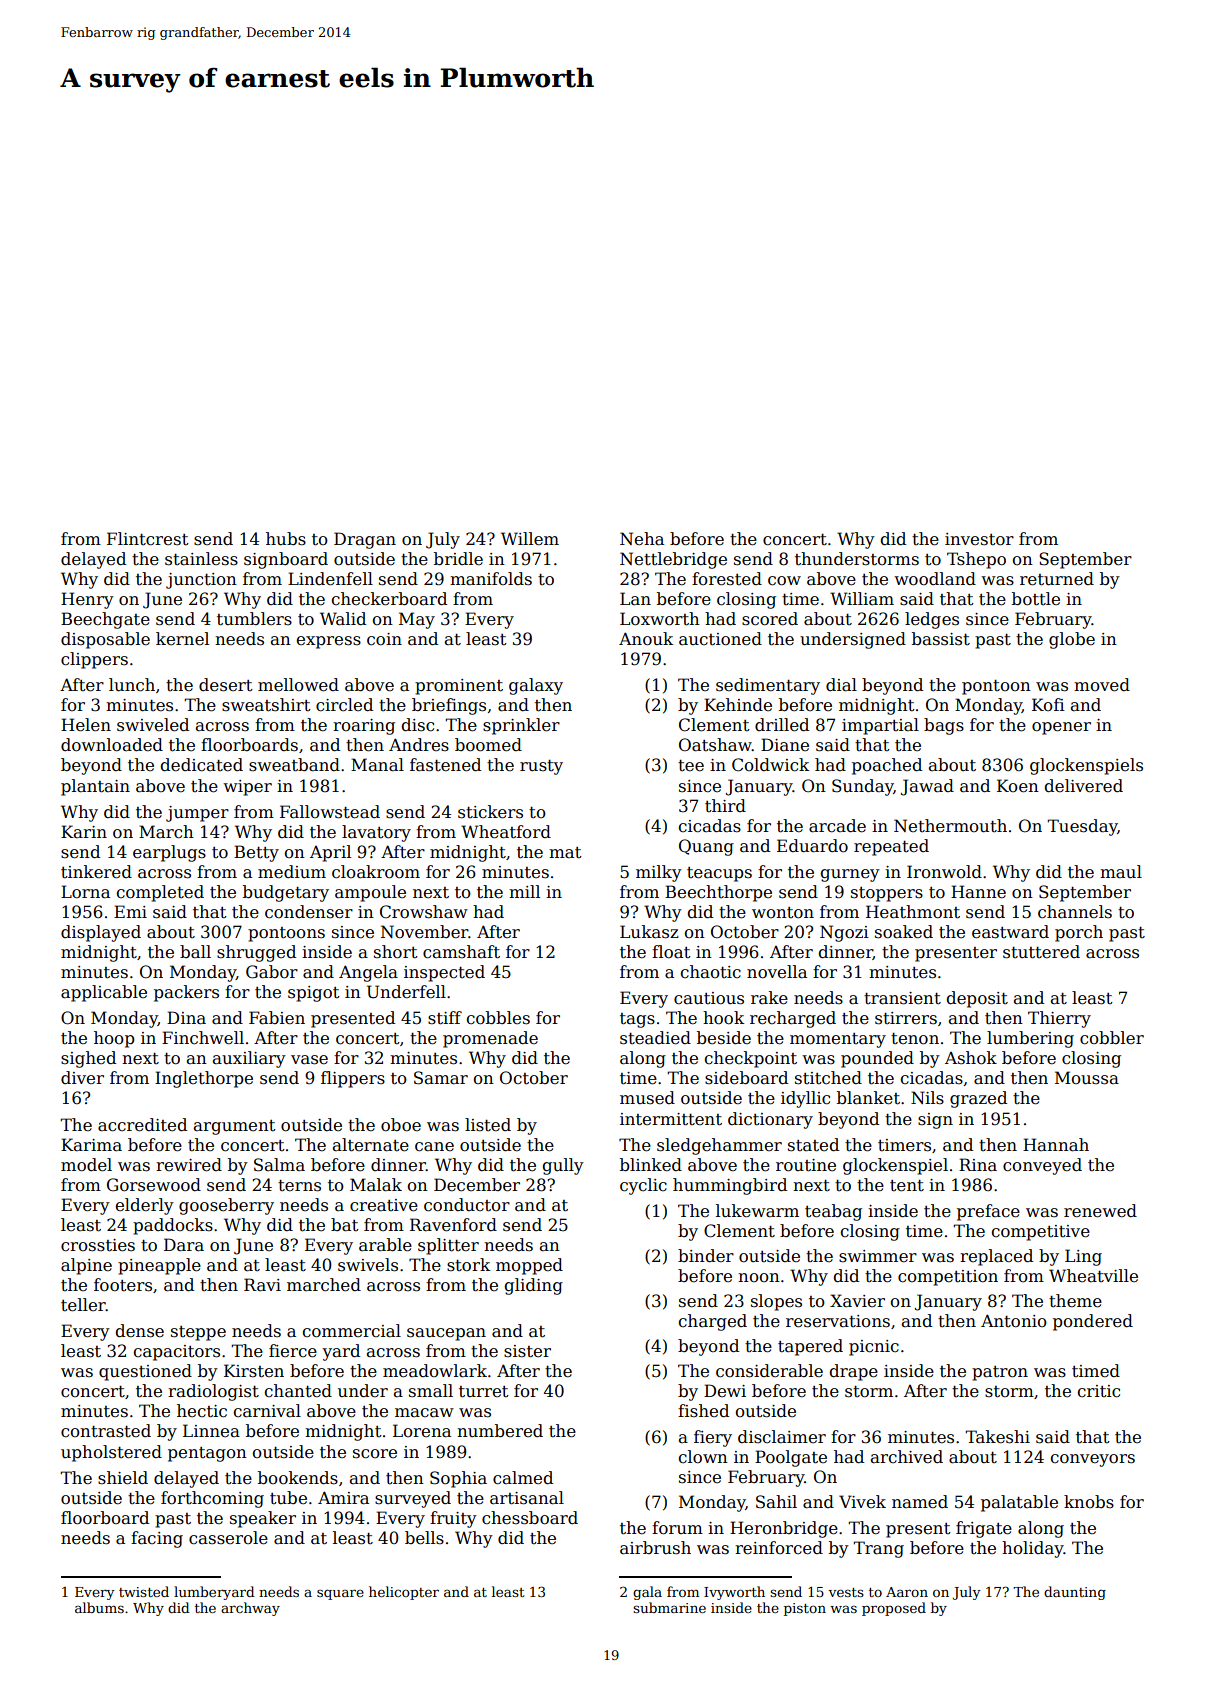 The height and width of the screenshot is (1706, 1206). What do you see at coordinates (95, 787) in the screenshot?
I see `plantain` at bounding box center [95, 787].
